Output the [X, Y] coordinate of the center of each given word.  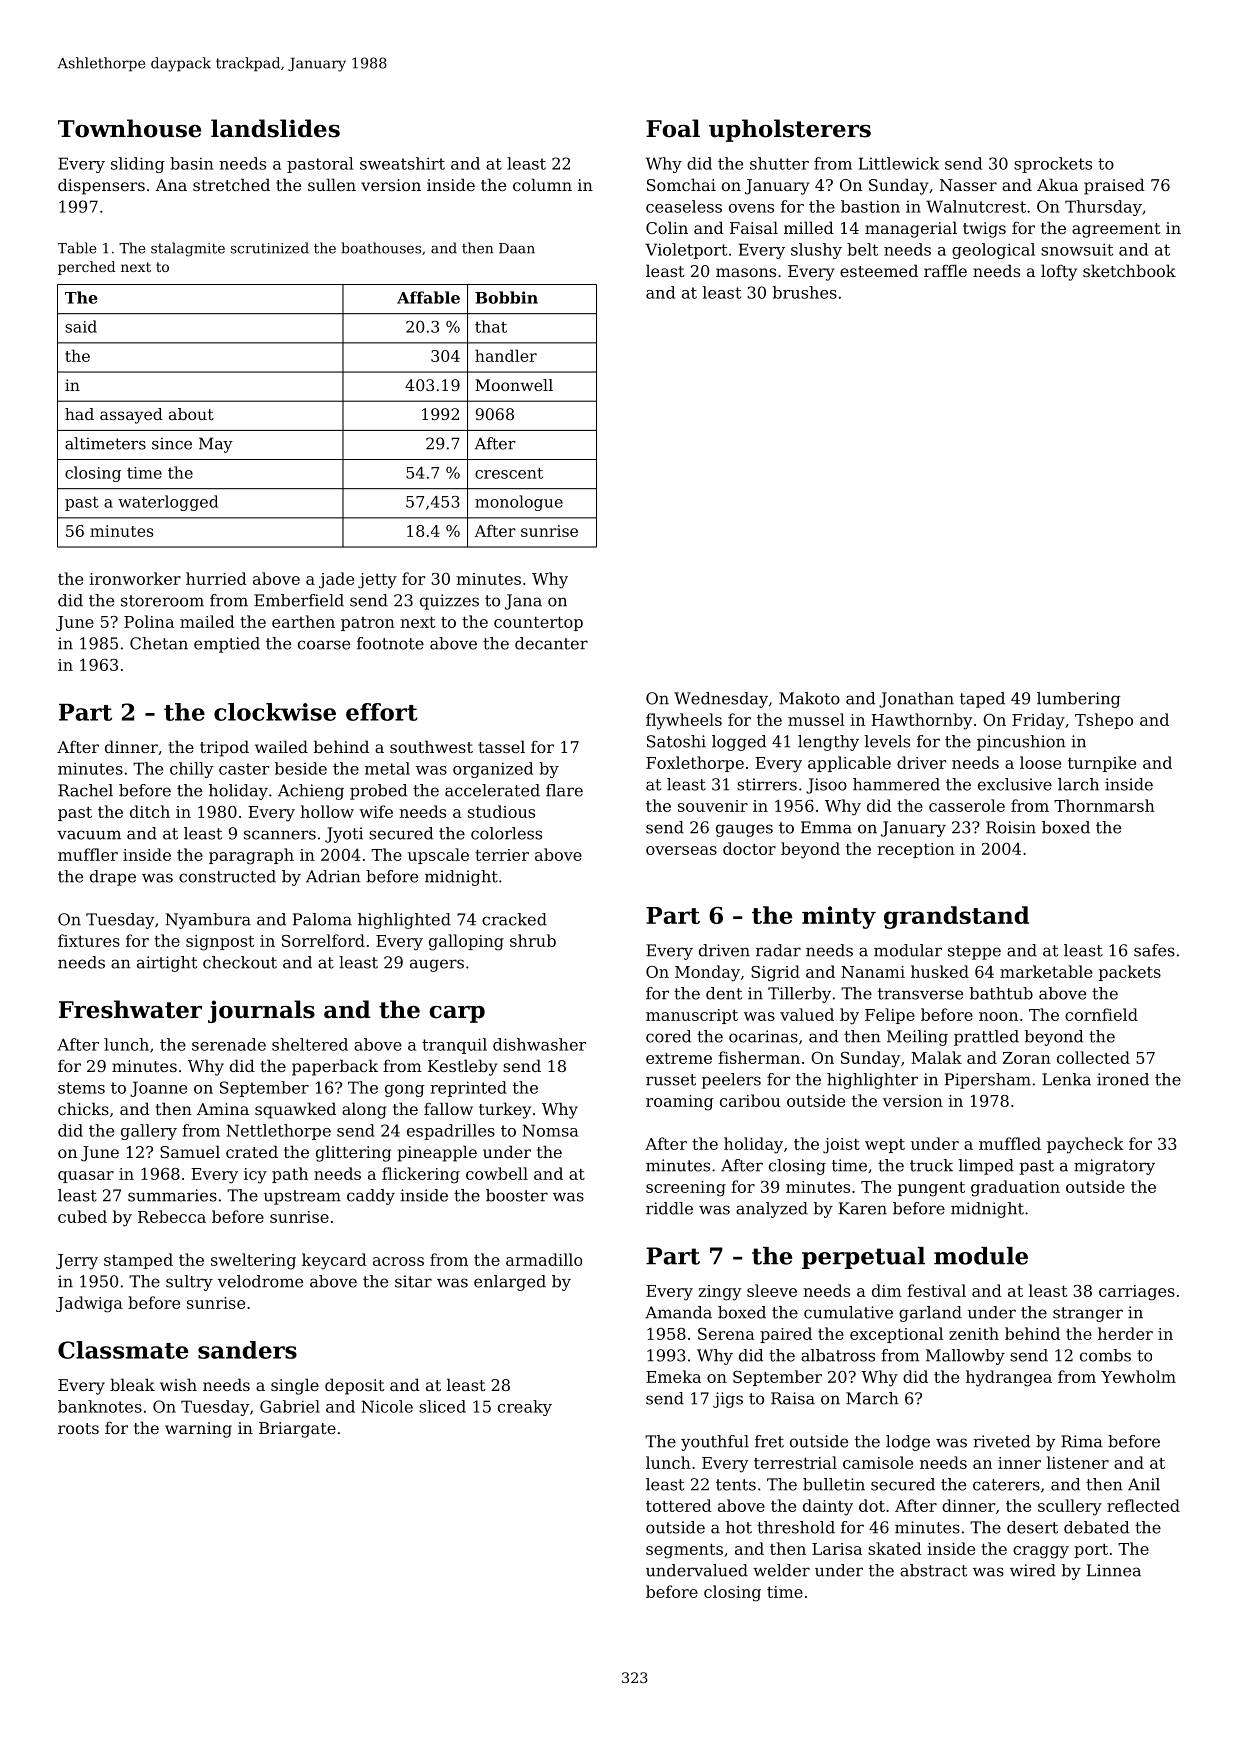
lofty [1059, 272]
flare [564, 790]
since [172, 444]
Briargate [297, 1430]
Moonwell [514, 385]
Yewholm [1138, 1376]
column [542, 184]
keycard [334, 1261]
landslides [275, 128]
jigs [728, 1400]
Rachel [85, 790]
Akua [1057, 184]
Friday [1038, 721]
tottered [679, 1505]
